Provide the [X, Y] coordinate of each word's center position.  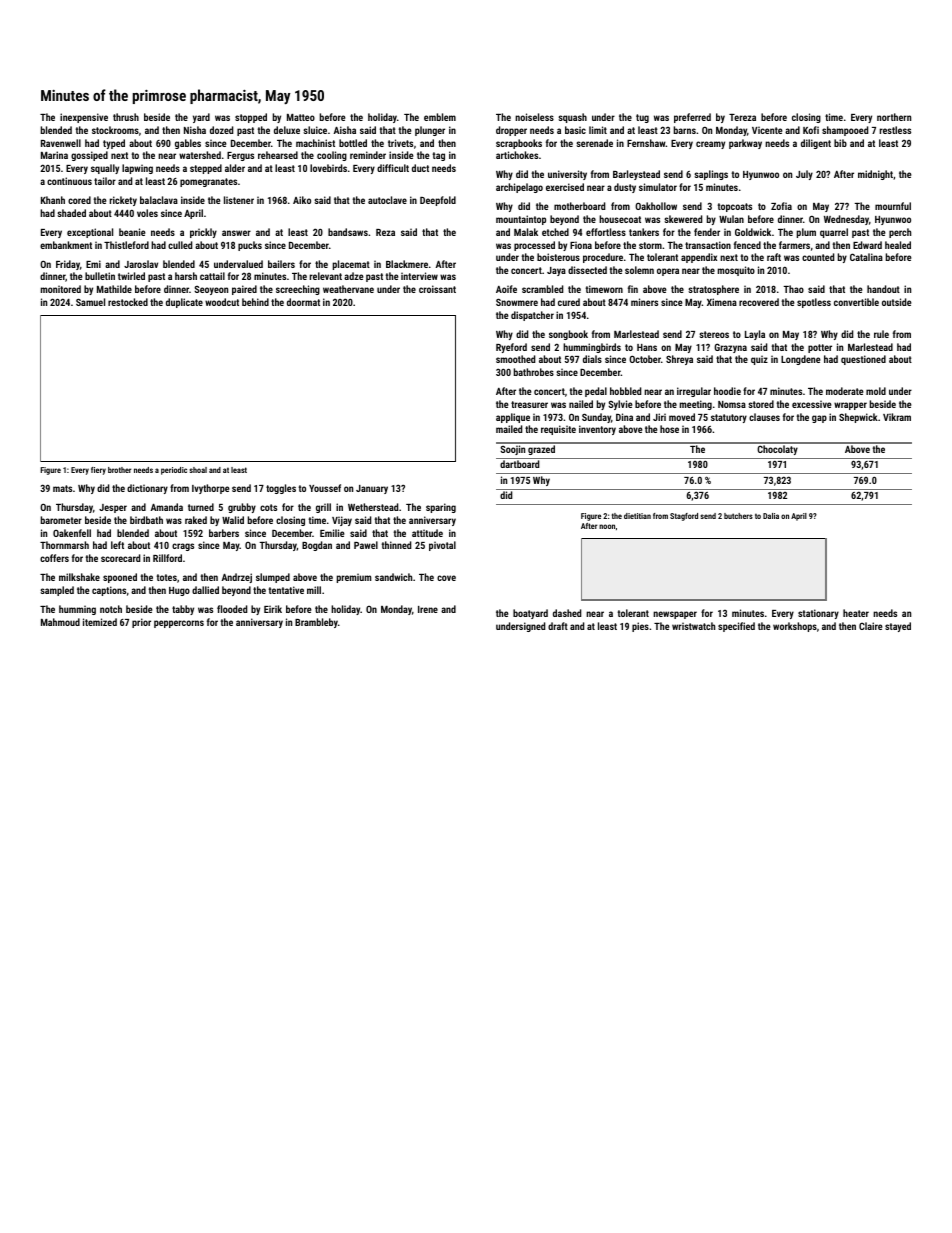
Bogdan [317, 546]
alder [235, 168]
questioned [863, 360]
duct [420, 168]
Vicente [767, 130]
